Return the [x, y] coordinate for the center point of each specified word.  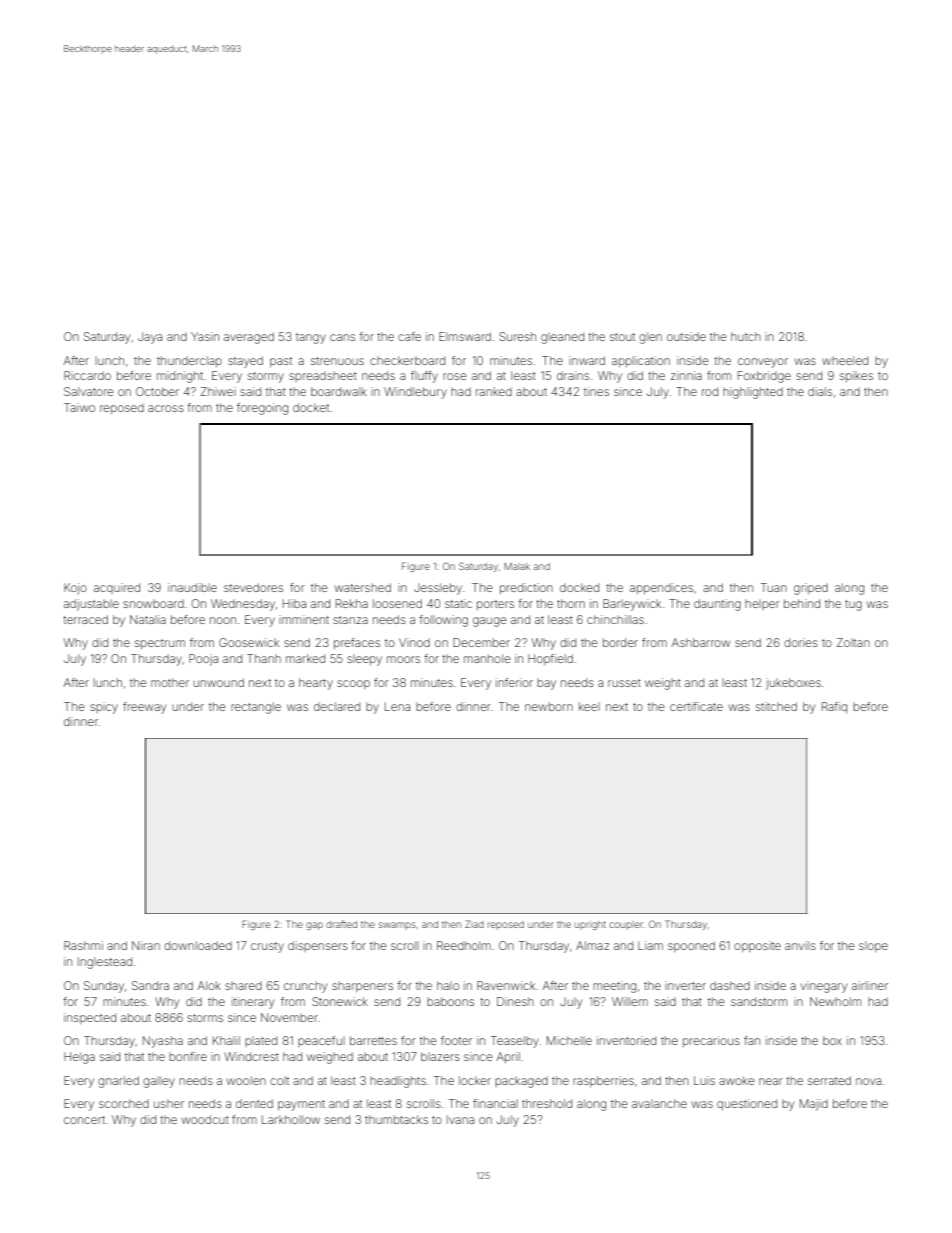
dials [820, 391]
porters [495, 605]
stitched [776, 706]
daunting [717, 605]
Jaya [150, 338]
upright [590, 925]
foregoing [262, 409]
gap [314, 926]
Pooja [203, 660]
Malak [517, 566]
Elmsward [465, 336]
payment [301, 1105]
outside [686, 336]
